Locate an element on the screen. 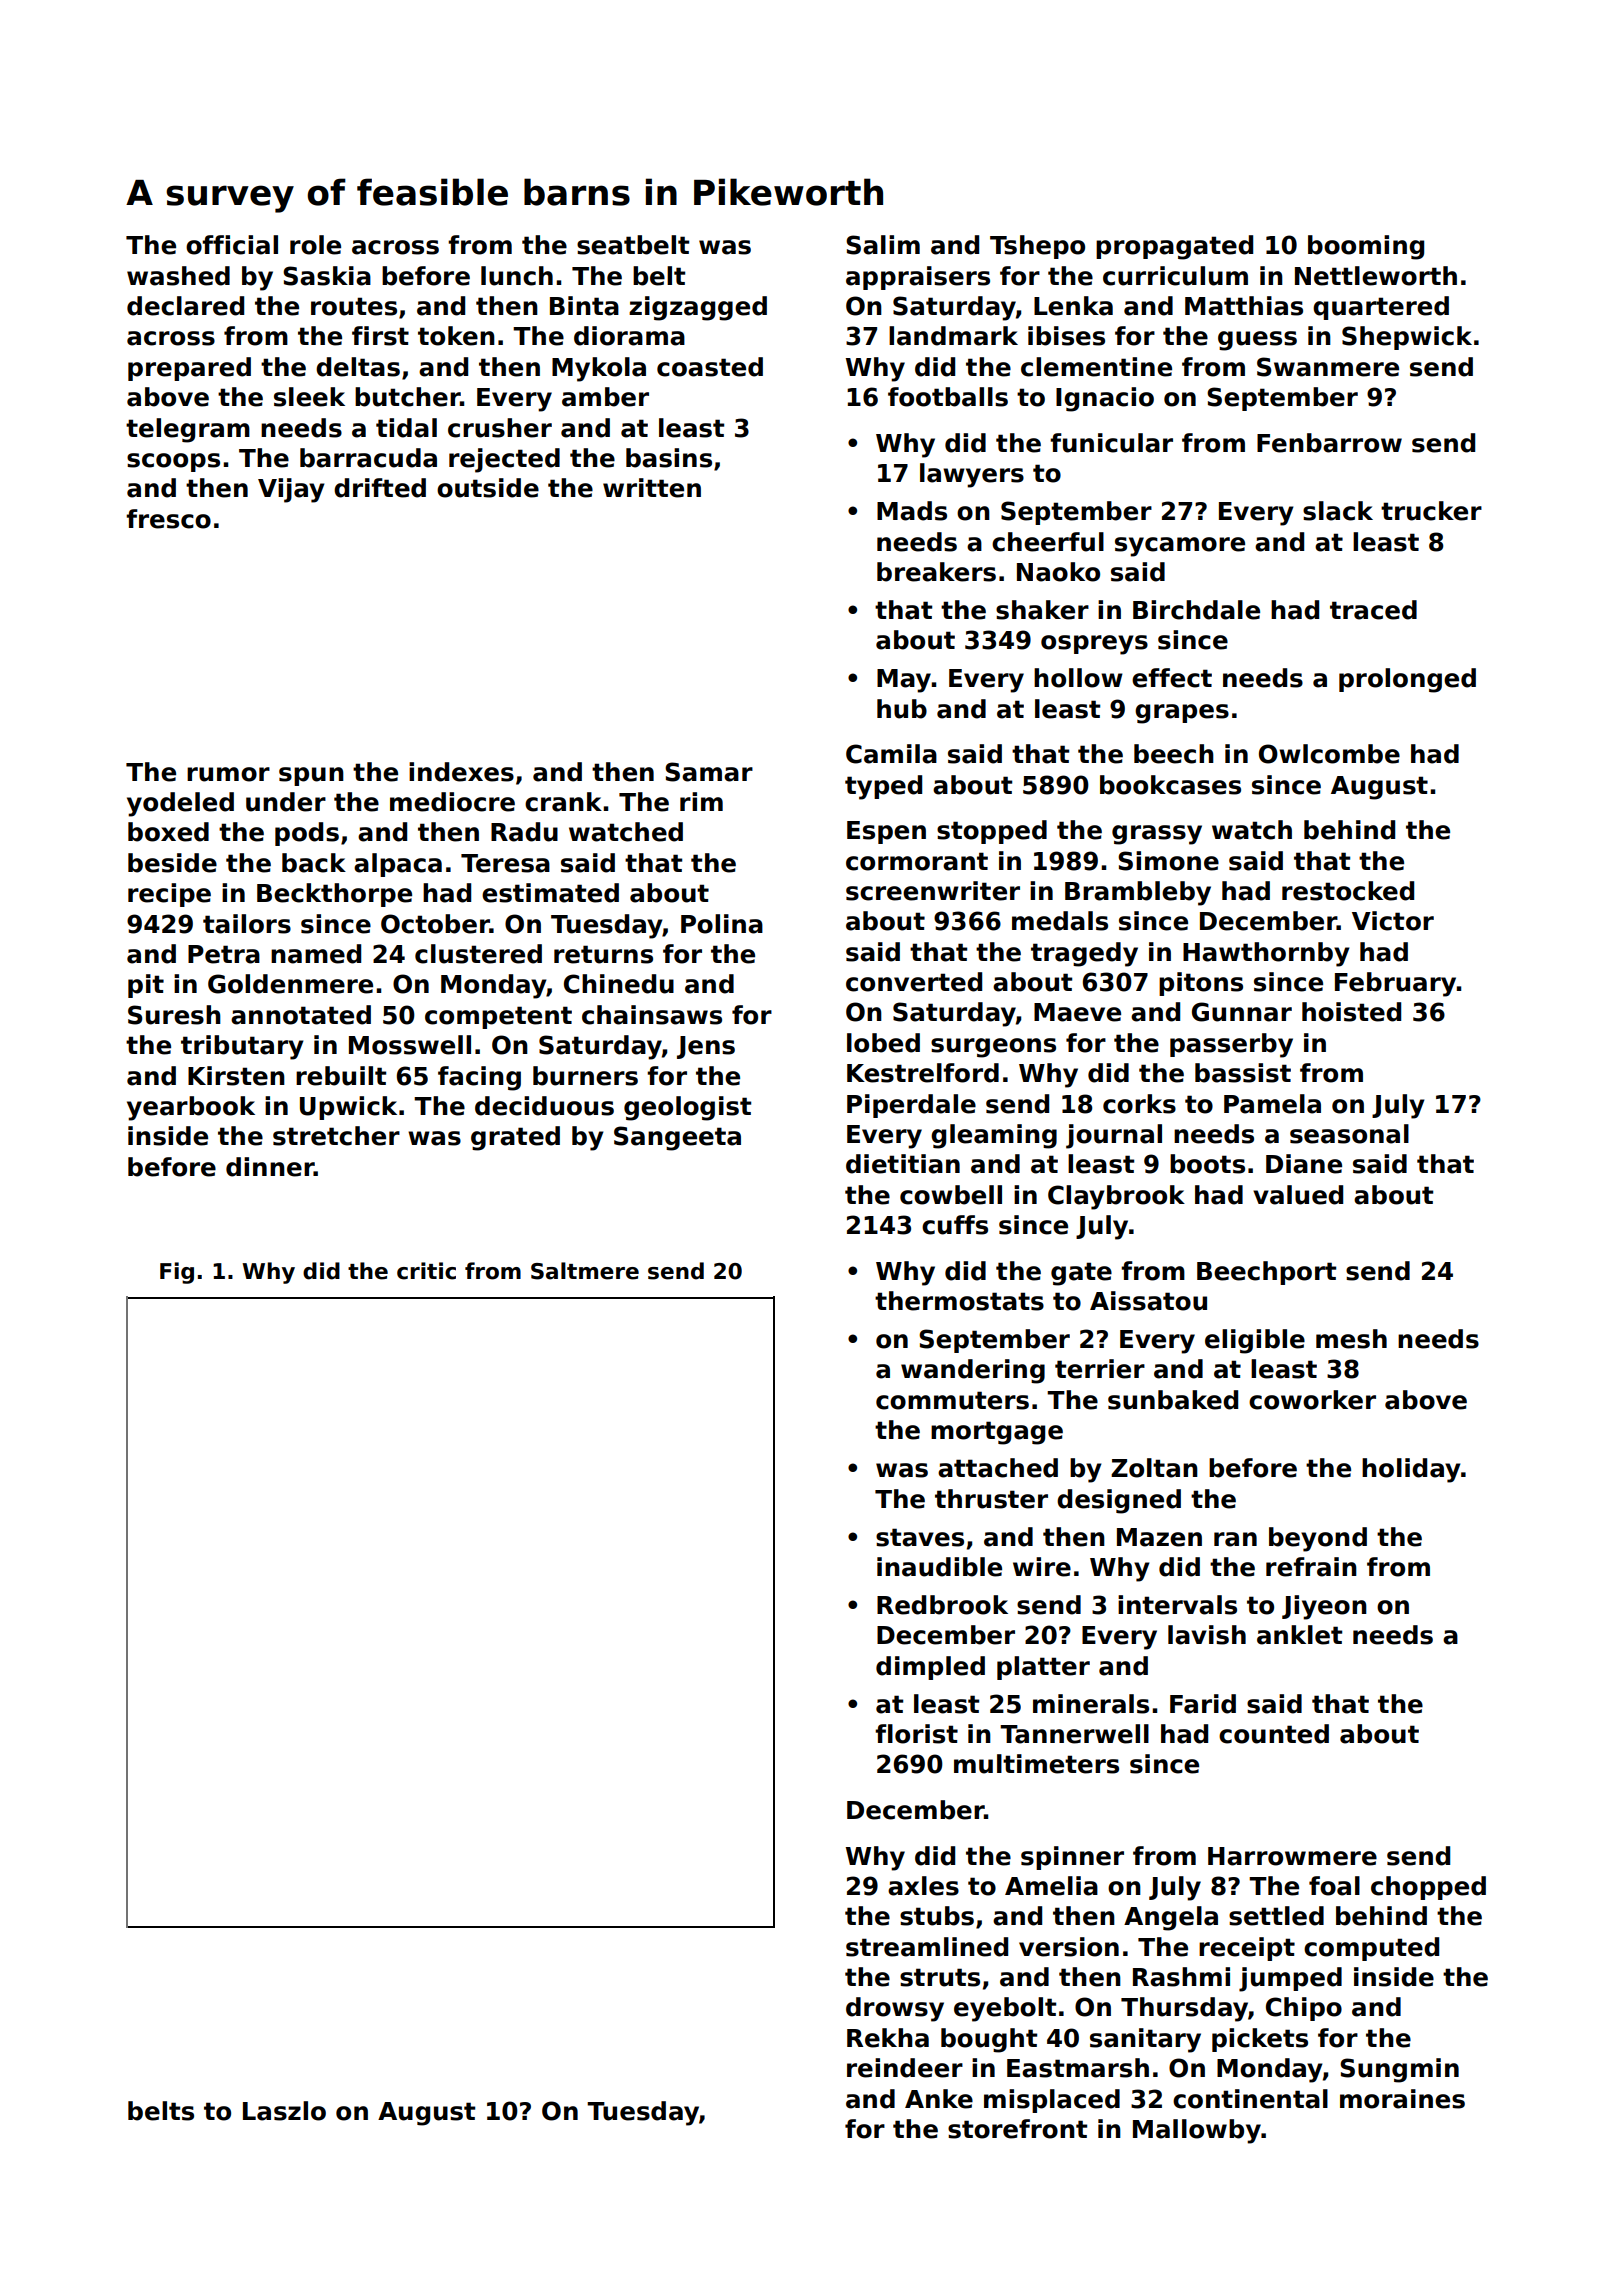  grassy is located at coordinates (1157, 835).
